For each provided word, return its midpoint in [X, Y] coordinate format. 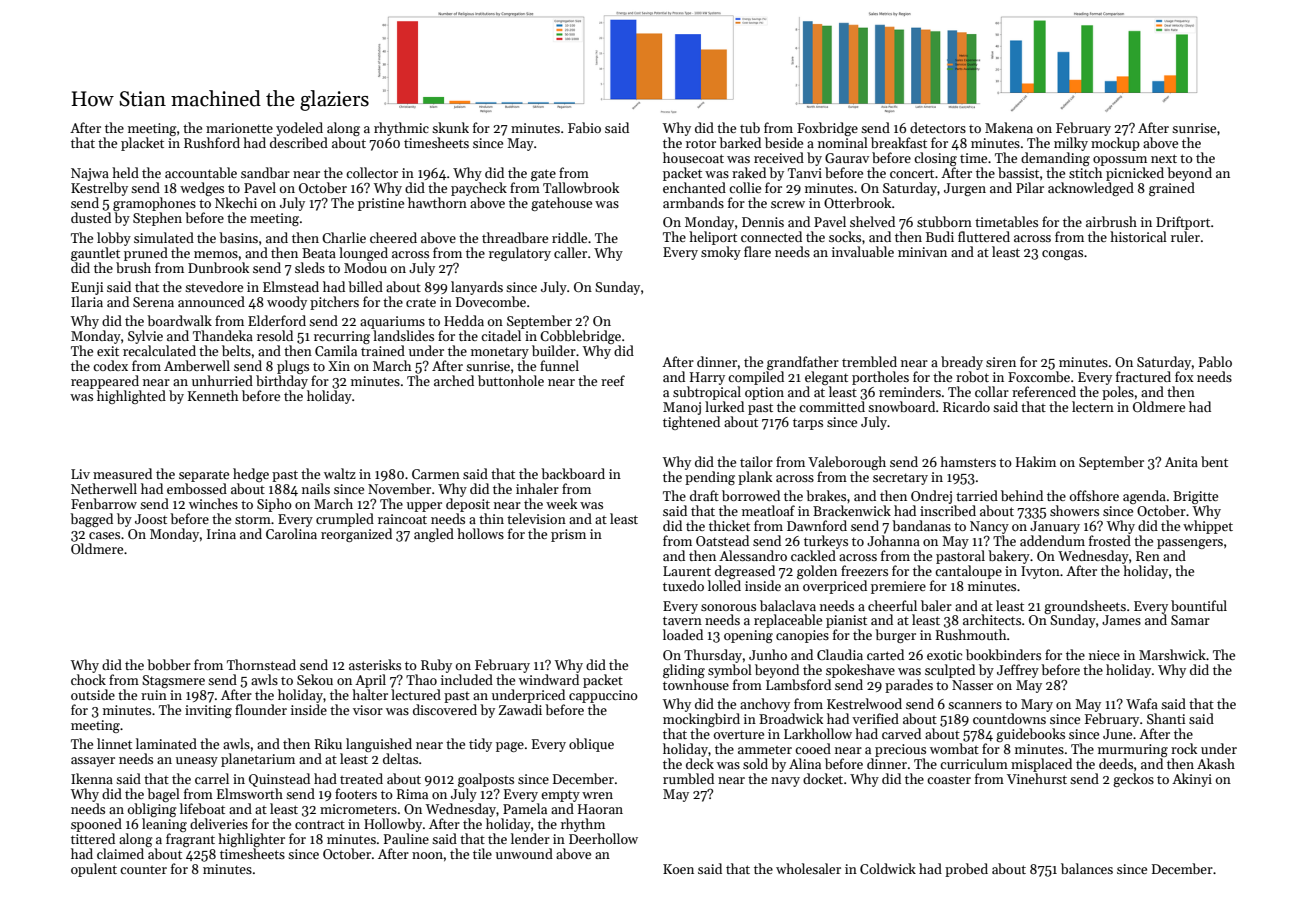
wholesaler [808, 868]
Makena [1009, 127]
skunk [450, 127]
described [299, 142]
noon [428, 855]
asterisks [375, 664]
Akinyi [1192, 780]
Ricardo [966, 406]
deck [700, 763]
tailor [756, 461]
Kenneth [213, 395]
